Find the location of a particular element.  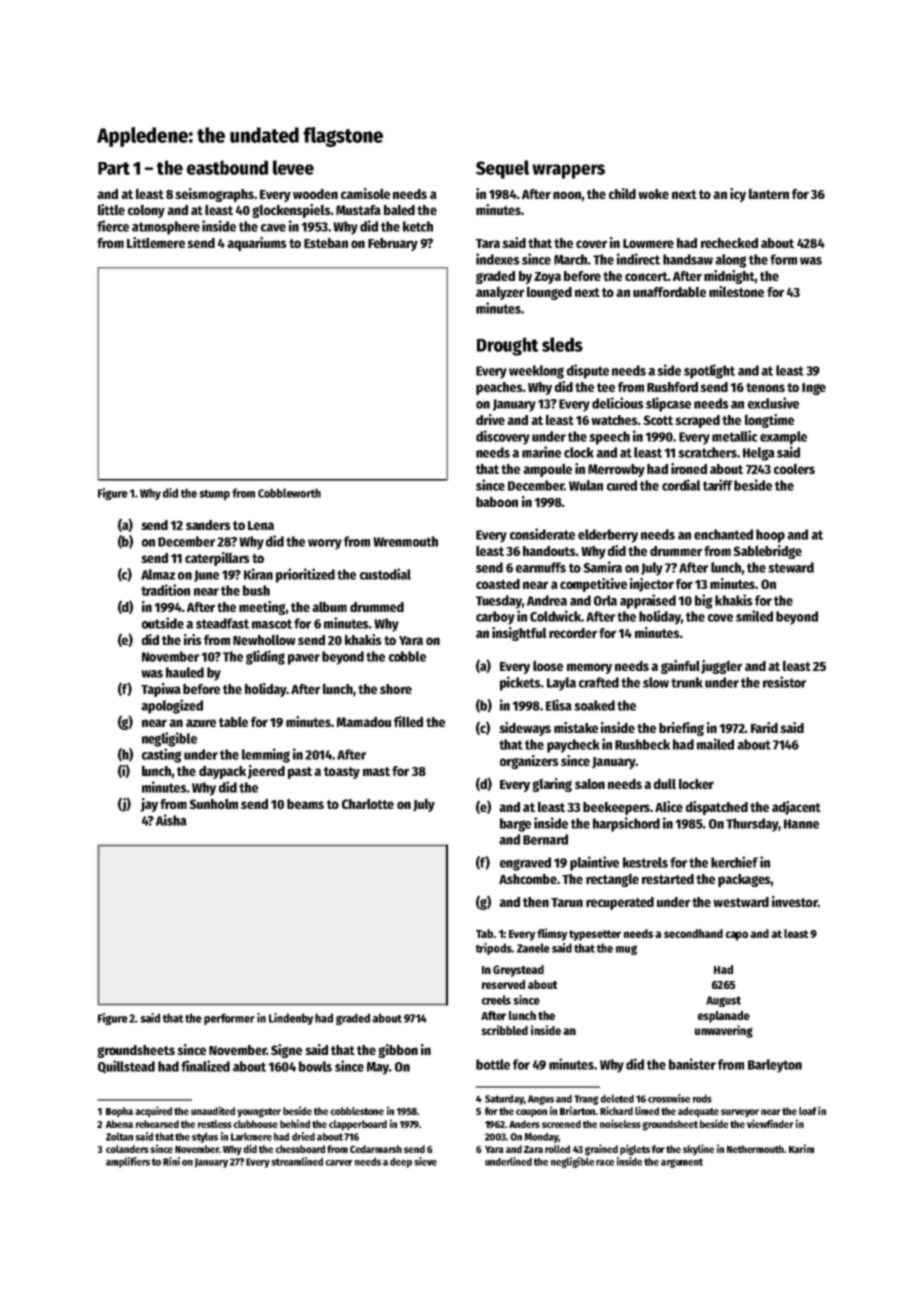

camisole is located at coordinates (365, 193).
